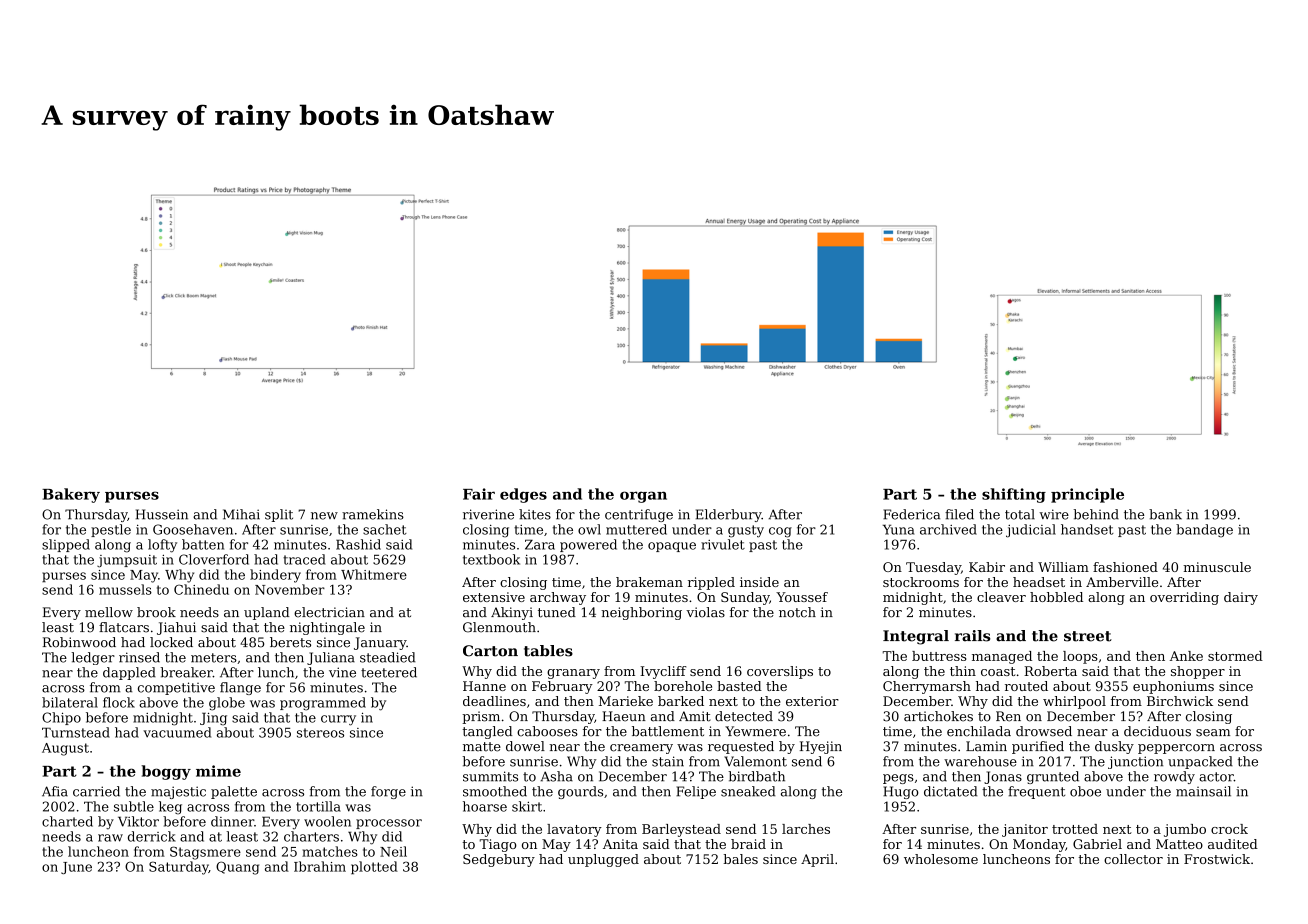 The image size is (1308, 924). Describe the element at coordinates (1204, 531) in the screenshot. I see `bandage` at that location.
